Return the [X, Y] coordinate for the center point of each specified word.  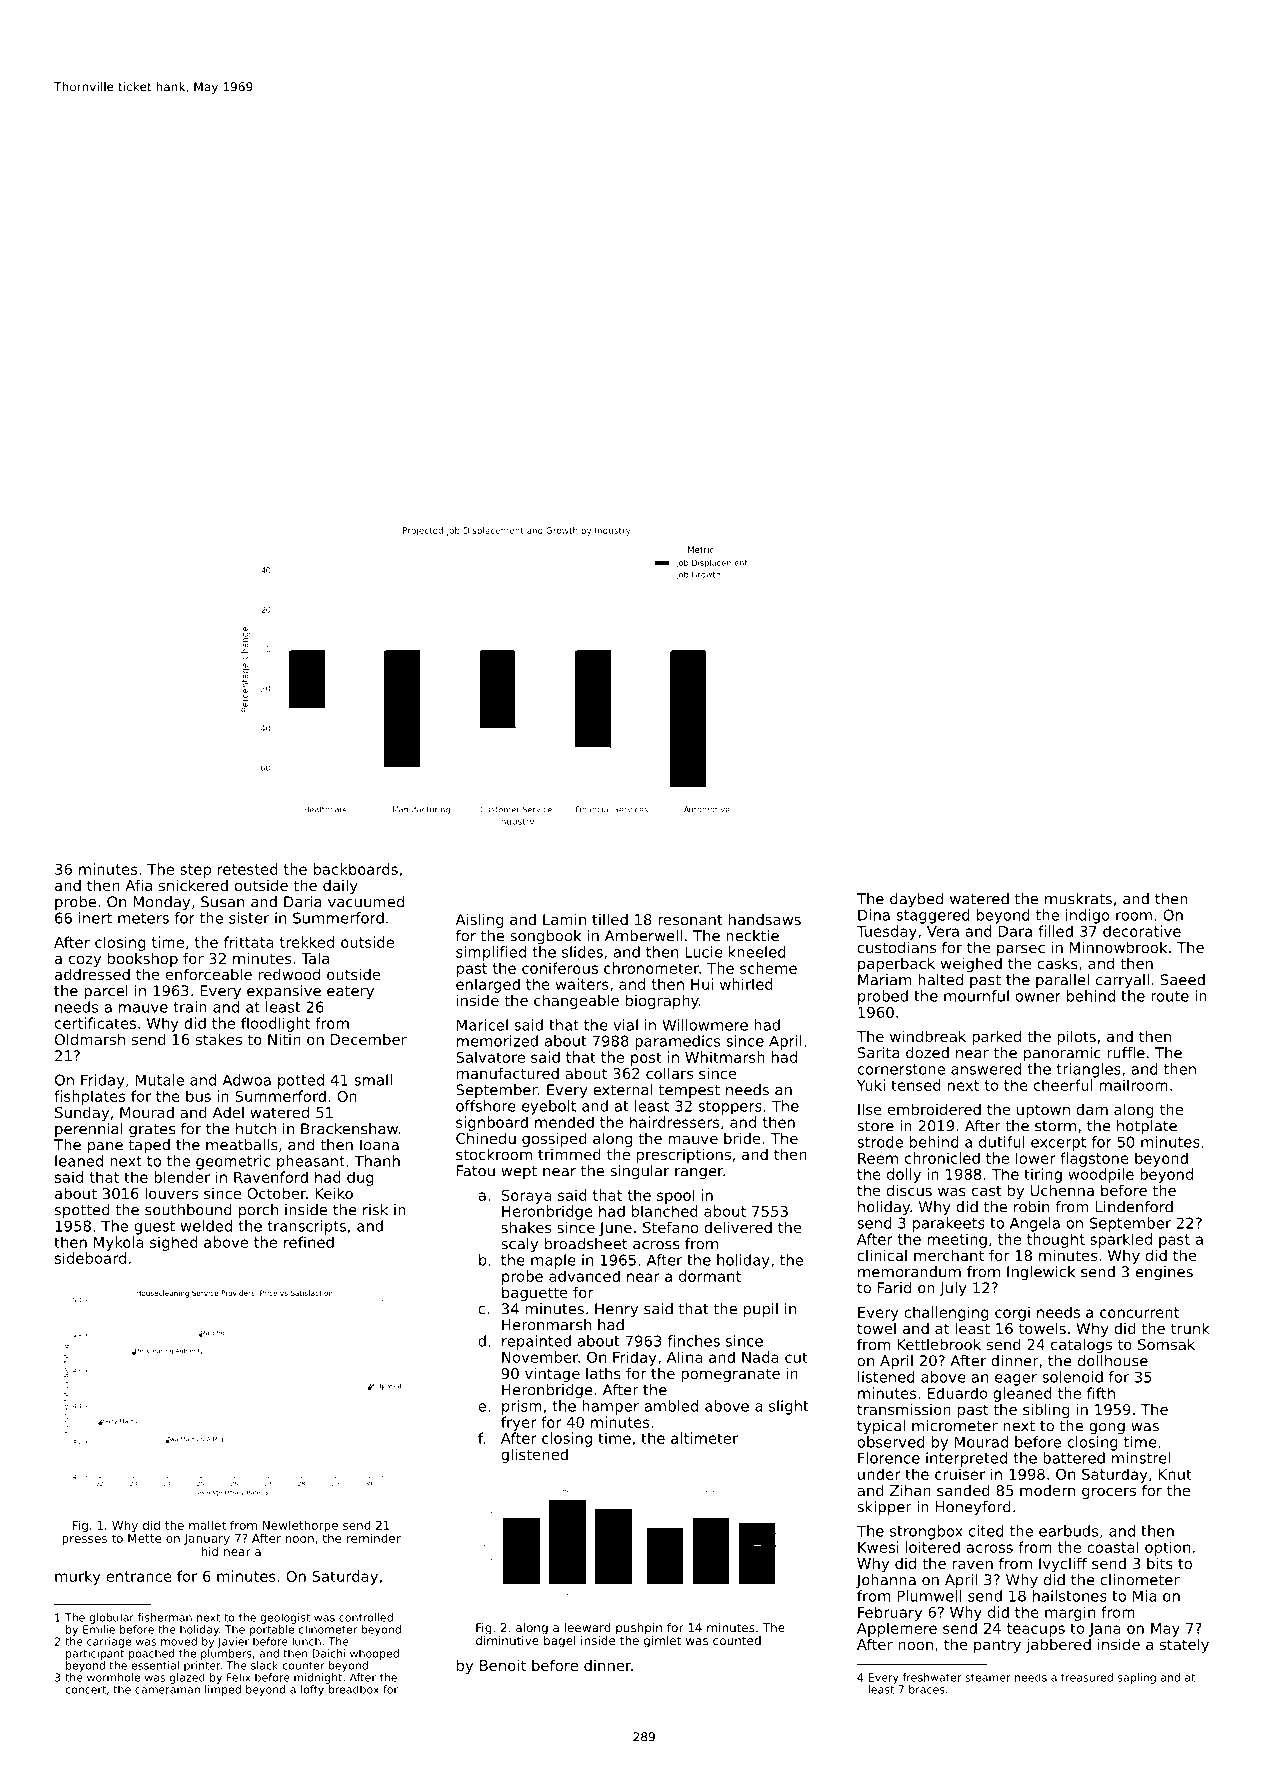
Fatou [476, 1171]
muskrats [1078, 899]
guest [154, 1228]
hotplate [1147, 1127]
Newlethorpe [300, 1526]
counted [737, 1640]
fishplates [89, 1097]
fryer [519, 1423]
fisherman [165, 1617]
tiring [1043, 1175]
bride [742, 1138]
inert [95, 918]
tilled [610, 919]
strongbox [926, 1532]
